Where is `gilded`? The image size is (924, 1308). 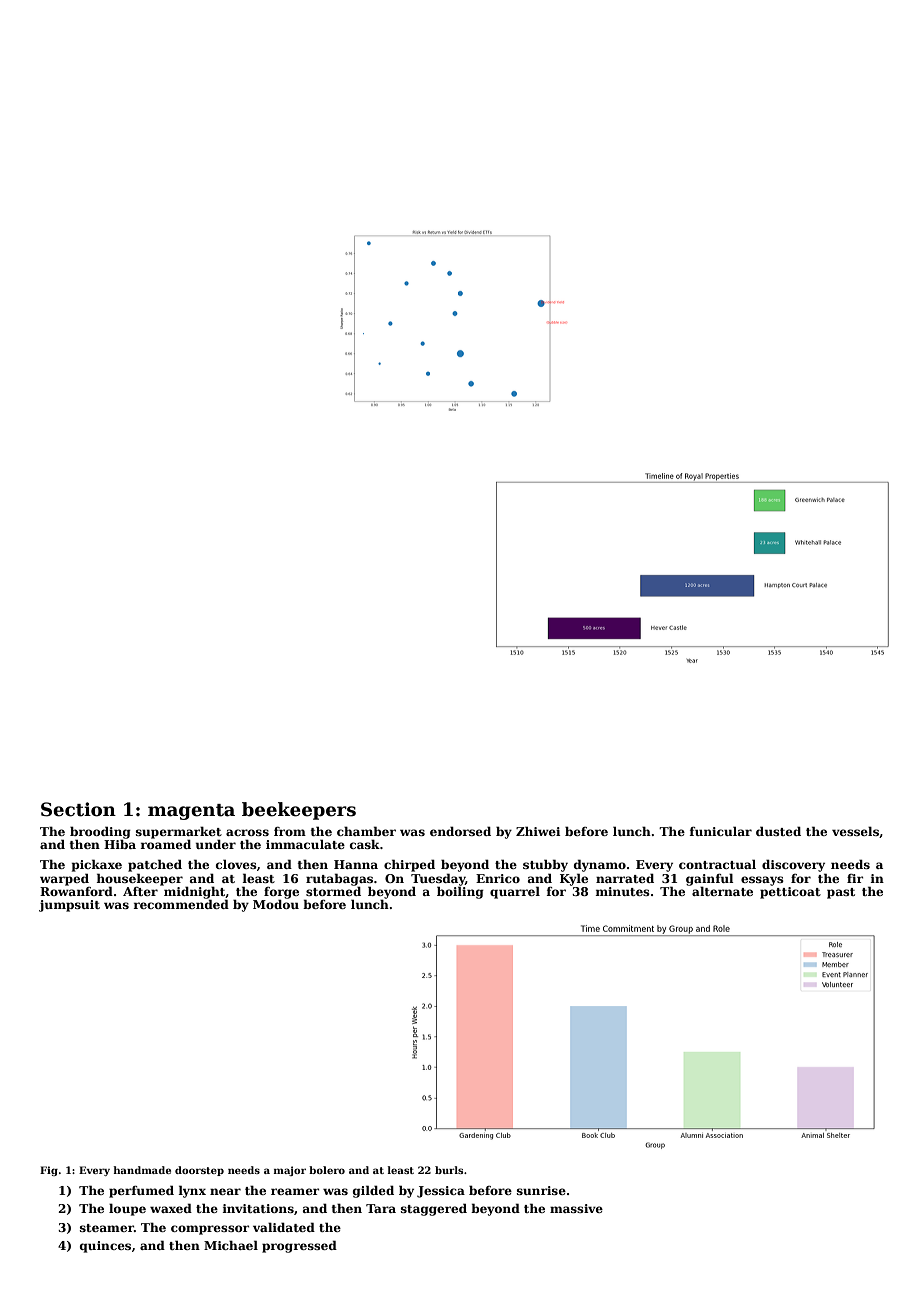 gilded is located at coordinates (373, 1191).
